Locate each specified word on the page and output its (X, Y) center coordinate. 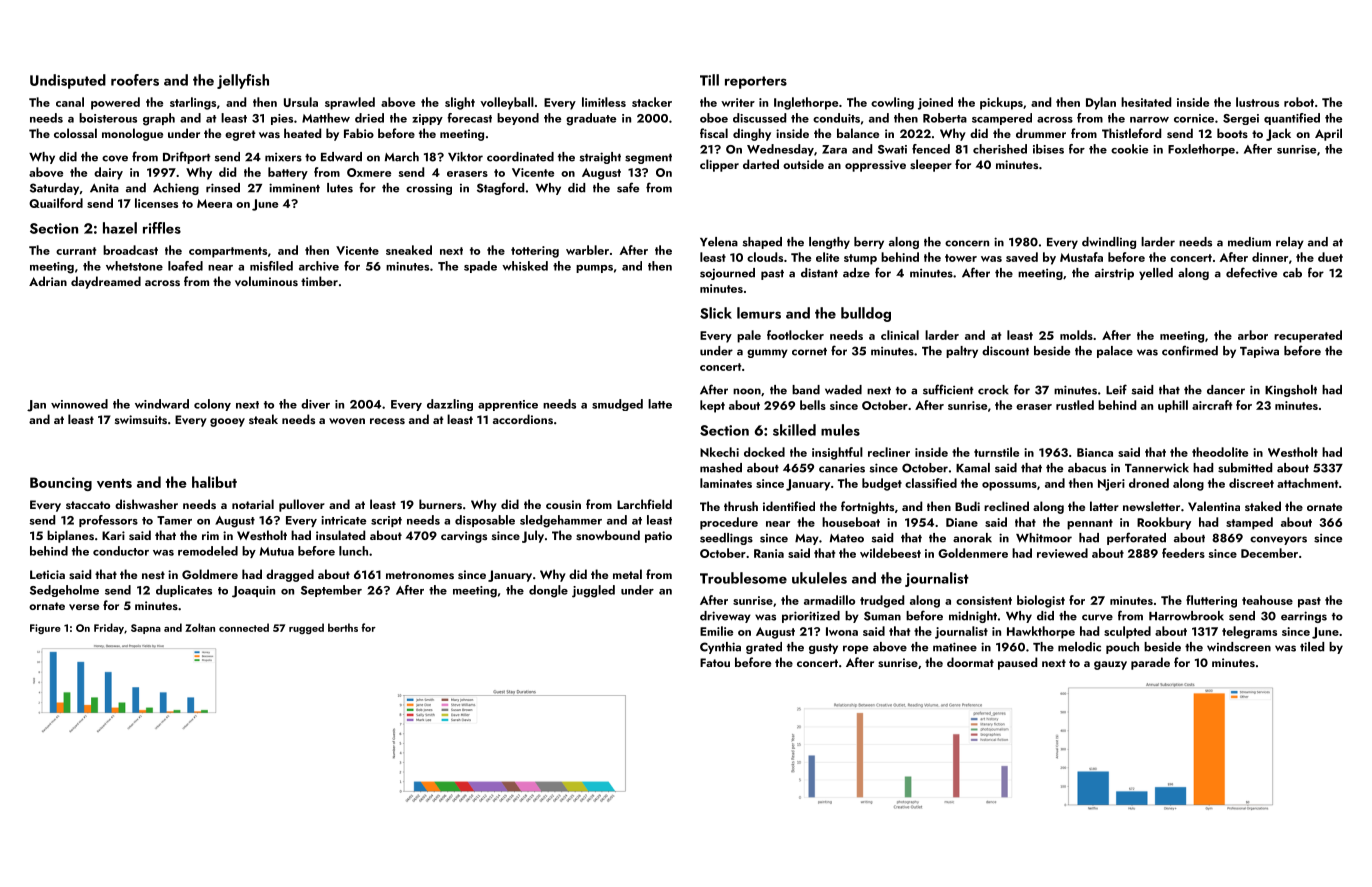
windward (162, 404)
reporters (756, 82)
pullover (302, 505)
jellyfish (243, 81)
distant (819, 273)
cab (1292, 273)
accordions (523, 419)
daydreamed (106, 282)
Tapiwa (1259, 352)
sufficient (948, 389)
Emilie (716, 631)
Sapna (146, 629)
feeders (1183, 553)
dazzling (450, 405)
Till (709, 80)
